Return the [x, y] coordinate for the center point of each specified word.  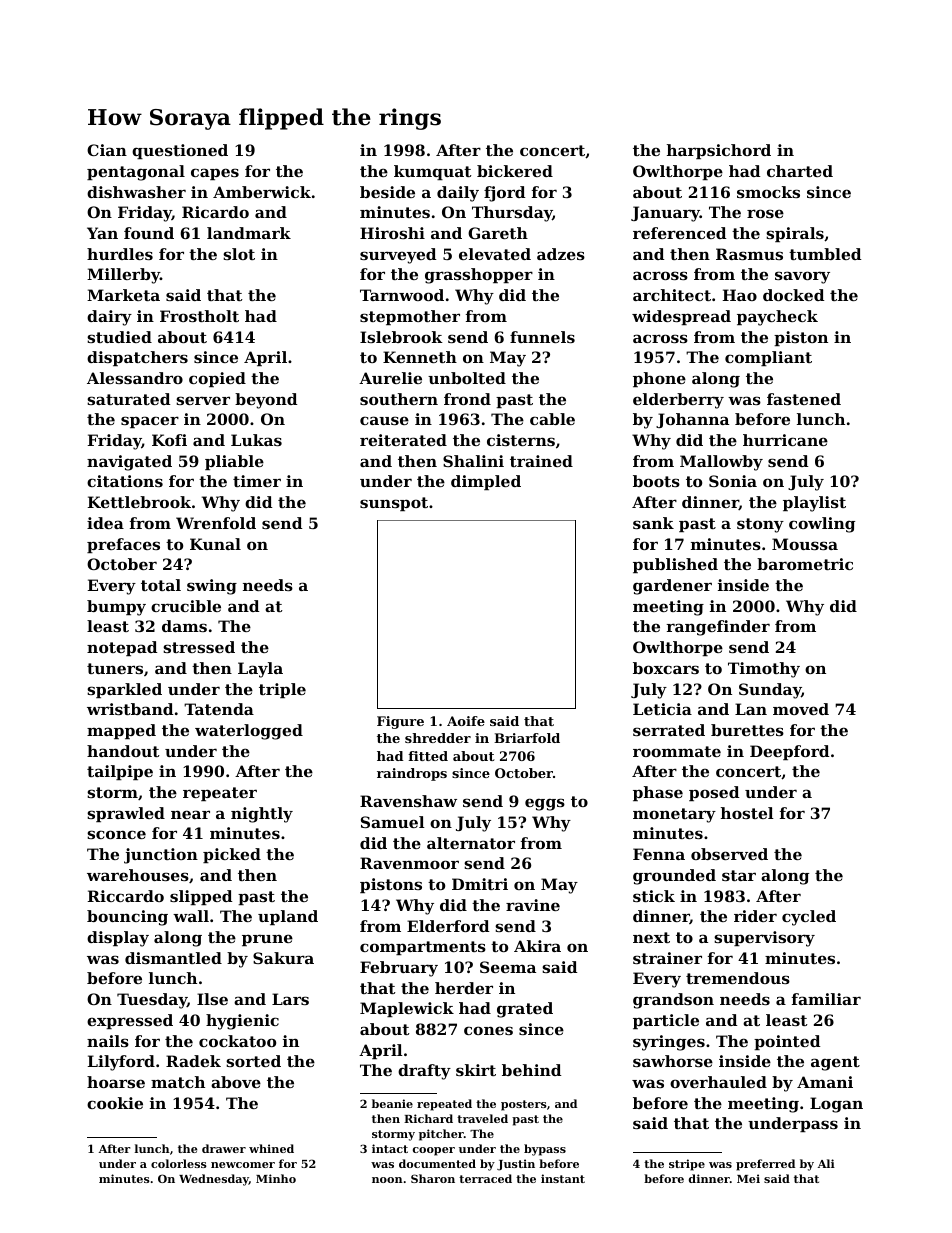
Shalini [473, 461]
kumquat [433, 172]
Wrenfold [216, 523]
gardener [672, 587]
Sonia [733, 481]
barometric [805, 564]
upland [288, 917]
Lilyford [121, 1063]
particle [666, 1021]
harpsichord [719, 151]
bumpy [116, 608]
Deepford [789, 752]
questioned [180, 151]
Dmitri [480, 884]
